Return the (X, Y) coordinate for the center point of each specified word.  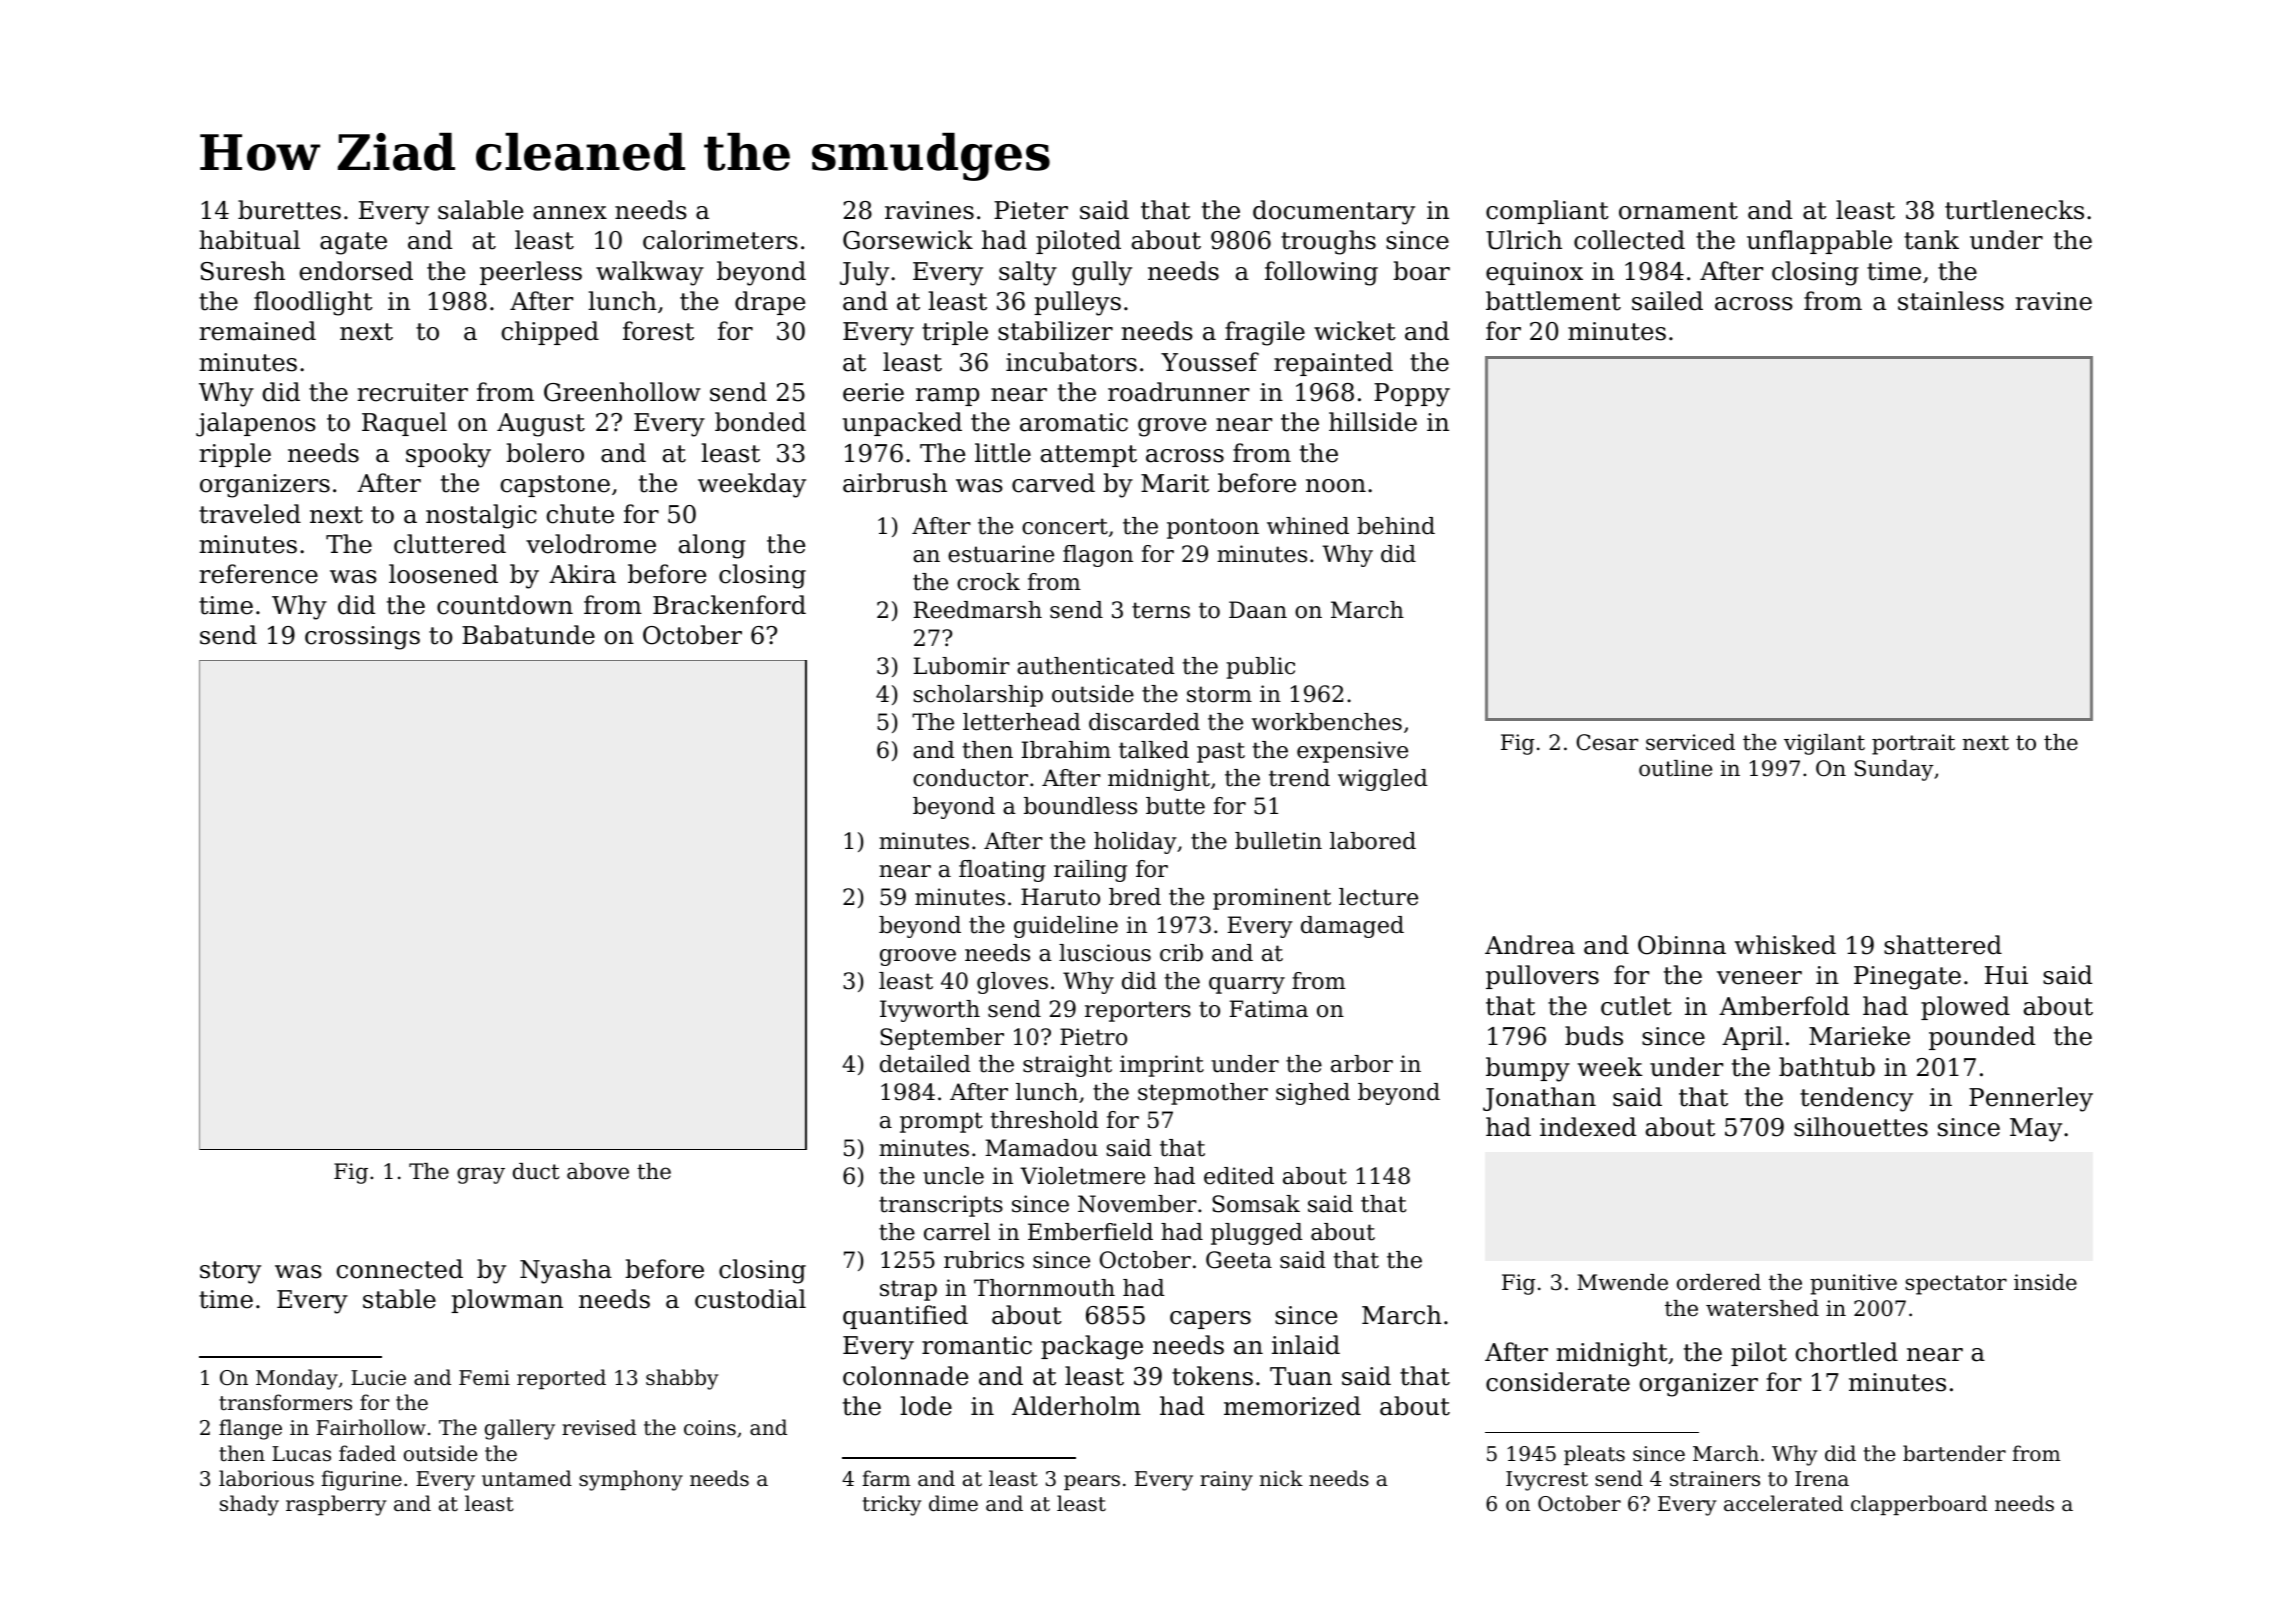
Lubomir (961, 666)
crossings (362, 638)
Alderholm (1076, 1406)
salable (480, 210)
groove (918, 957)
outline (1675, 768)
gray (481, 1175)
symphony (631, 1480)
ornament (1678, 211)
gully (1102, 273)
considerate (1558, 1382)
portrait (1913, 744)
